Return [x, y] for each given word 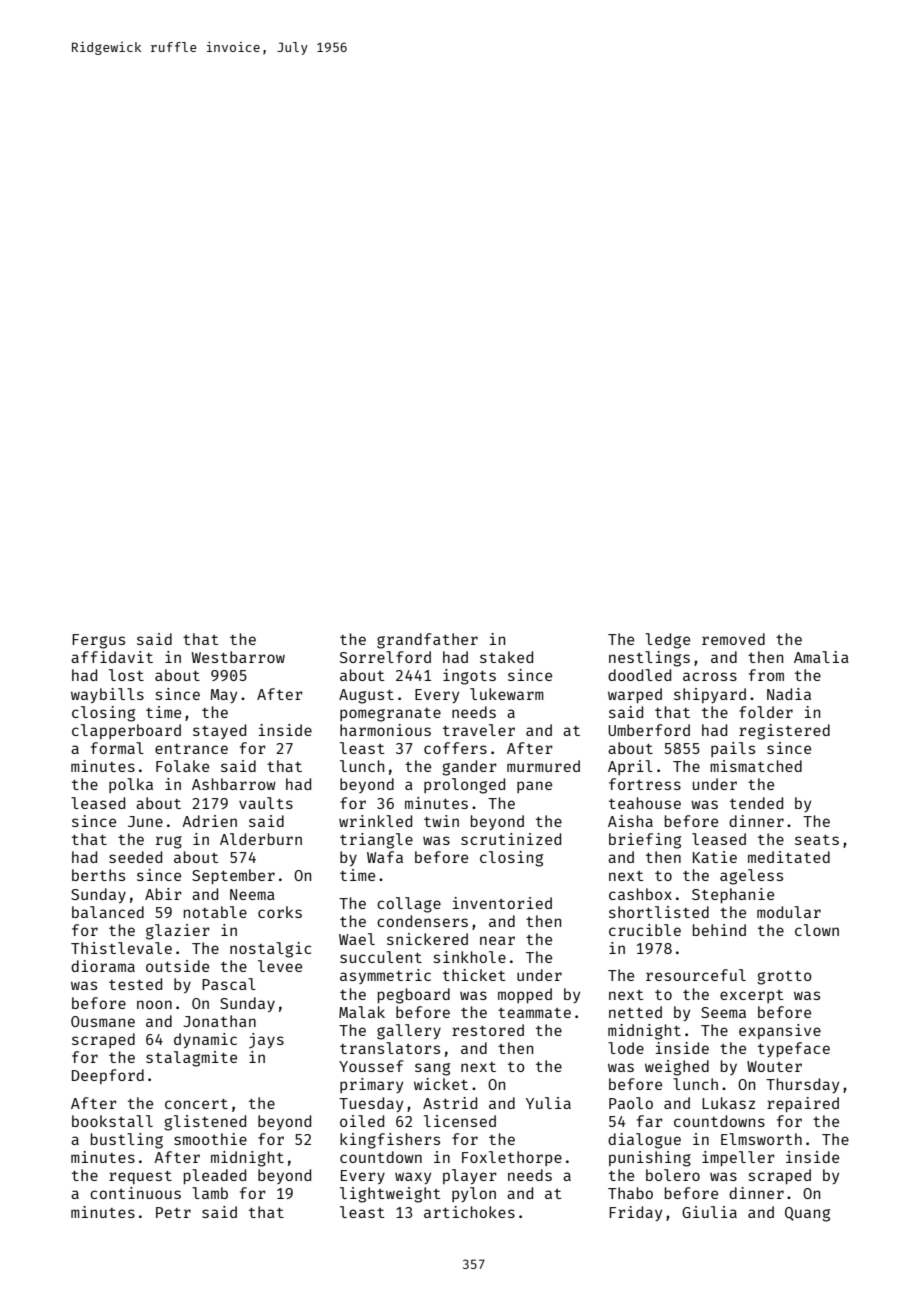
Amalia [821, 657]
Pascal [229, 984]
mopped [525, 995]
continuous [135, 1193]
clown [817, 930]
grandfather [427, 641]
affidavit [112, 657]
